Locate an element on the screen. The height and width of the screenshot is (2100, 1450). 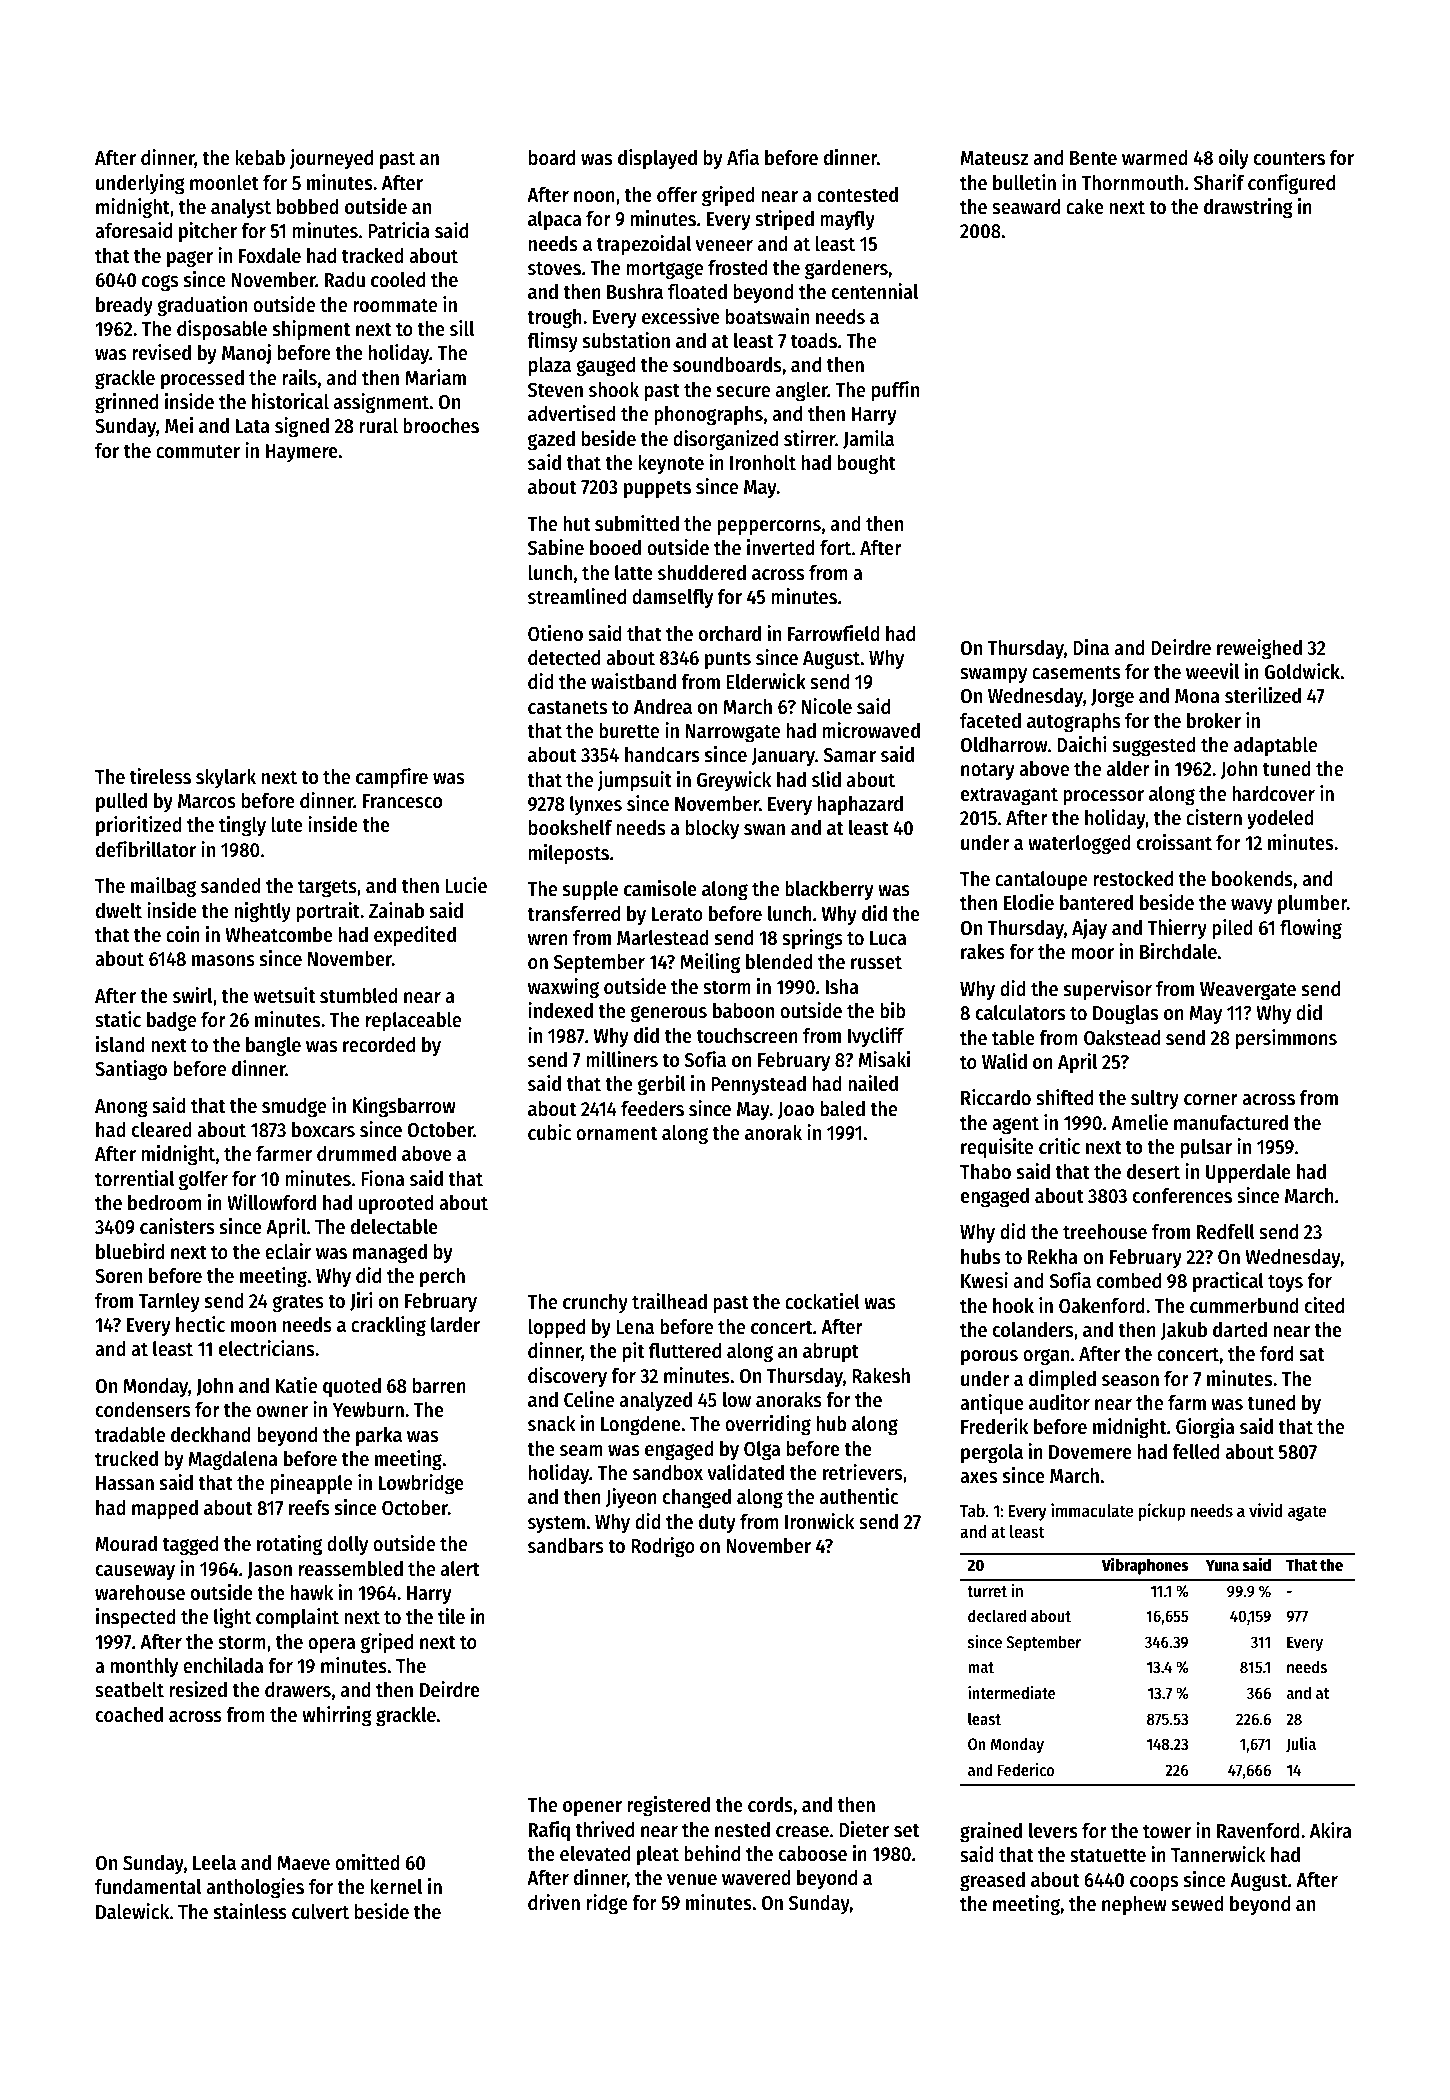
pineapple is located at coordinates (311, 1484).
